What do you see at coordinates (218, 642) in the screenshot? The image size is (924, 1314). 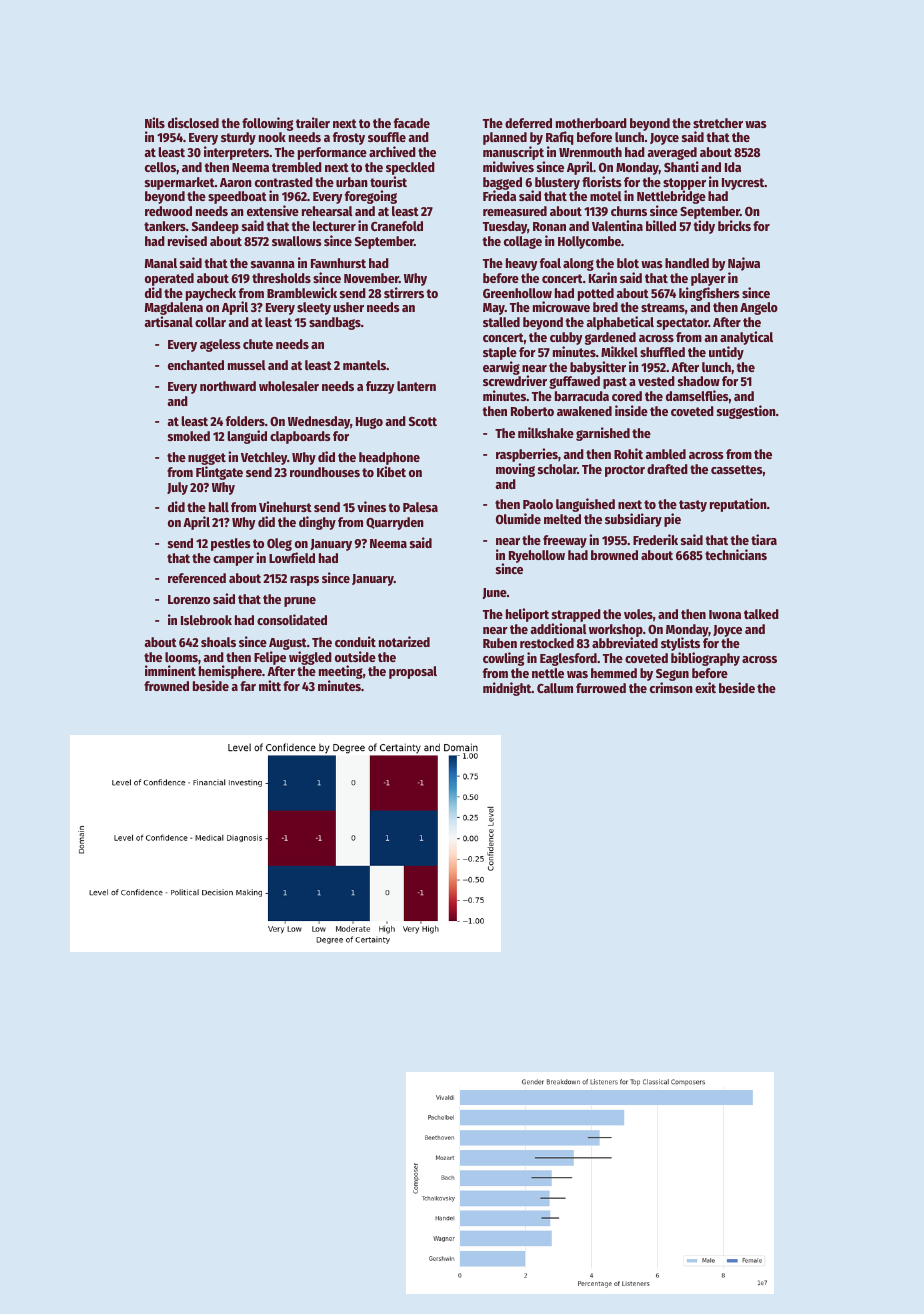 I see `shoals` at bounding box center [218, 642].
